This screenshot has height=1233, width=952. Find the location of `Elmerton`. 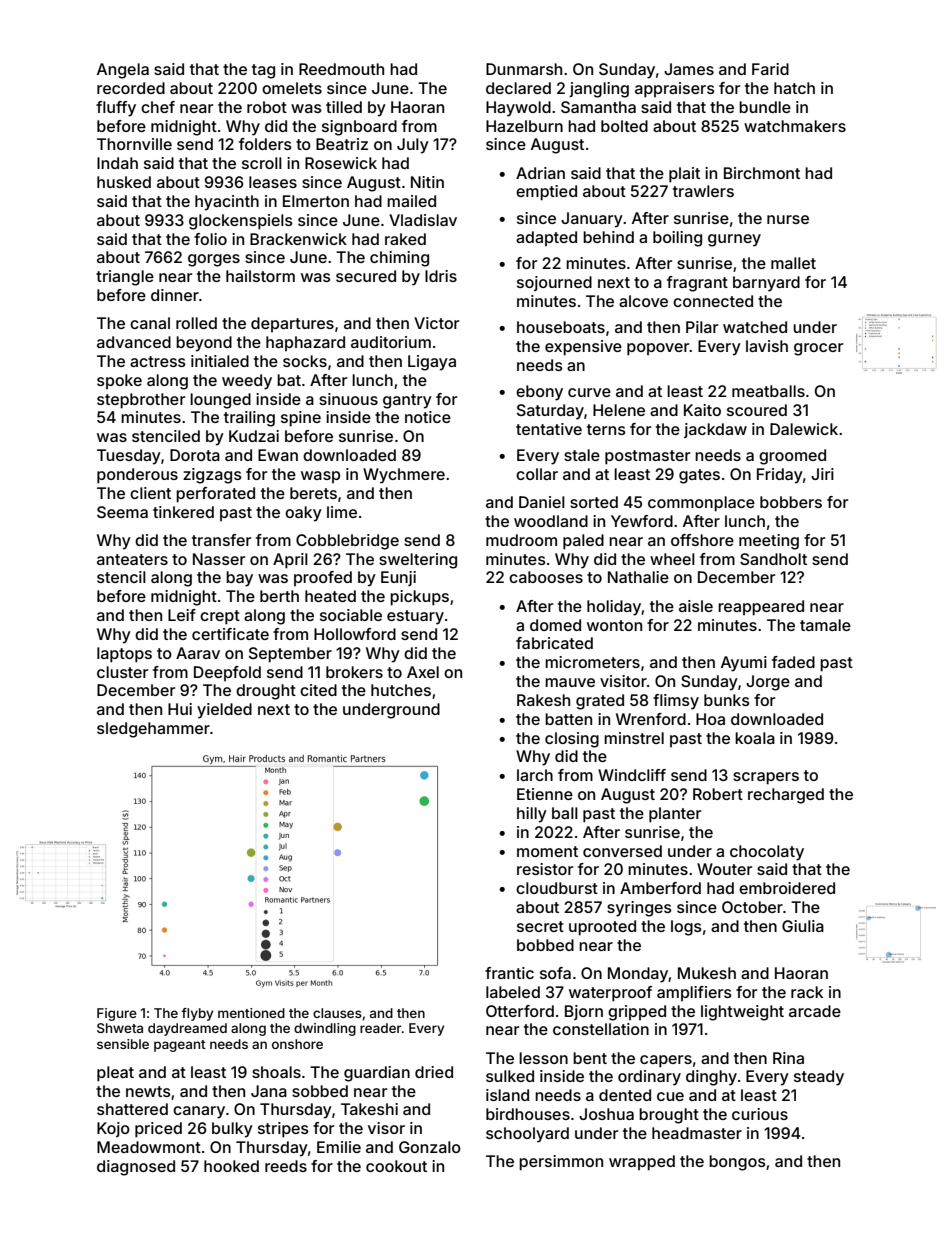

Elmerton is located at coordinates (316, 201).
